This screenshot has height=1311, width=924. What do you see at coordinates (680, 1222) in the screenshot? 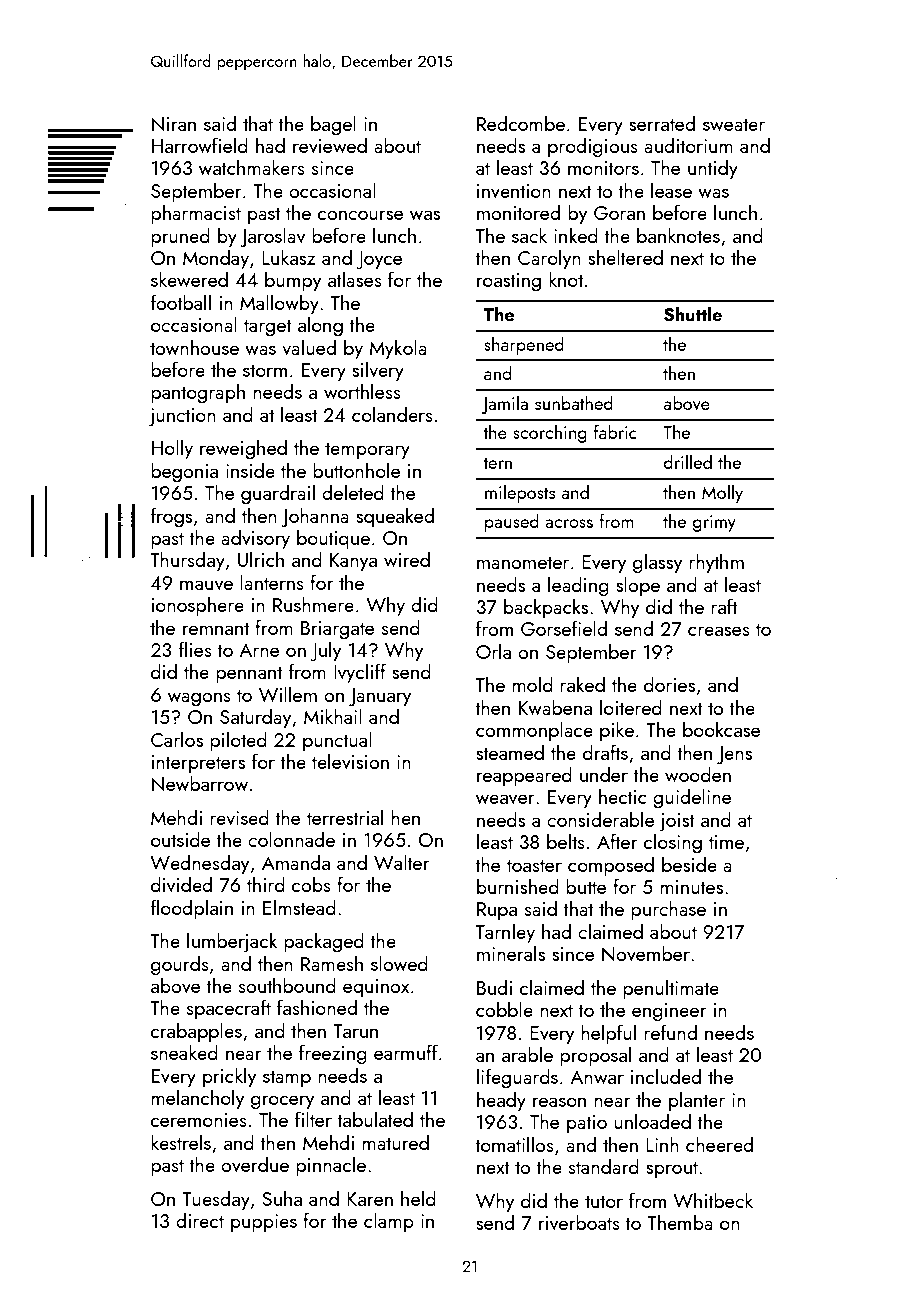
I see `Themba` at bounding box center [680, 1222].
